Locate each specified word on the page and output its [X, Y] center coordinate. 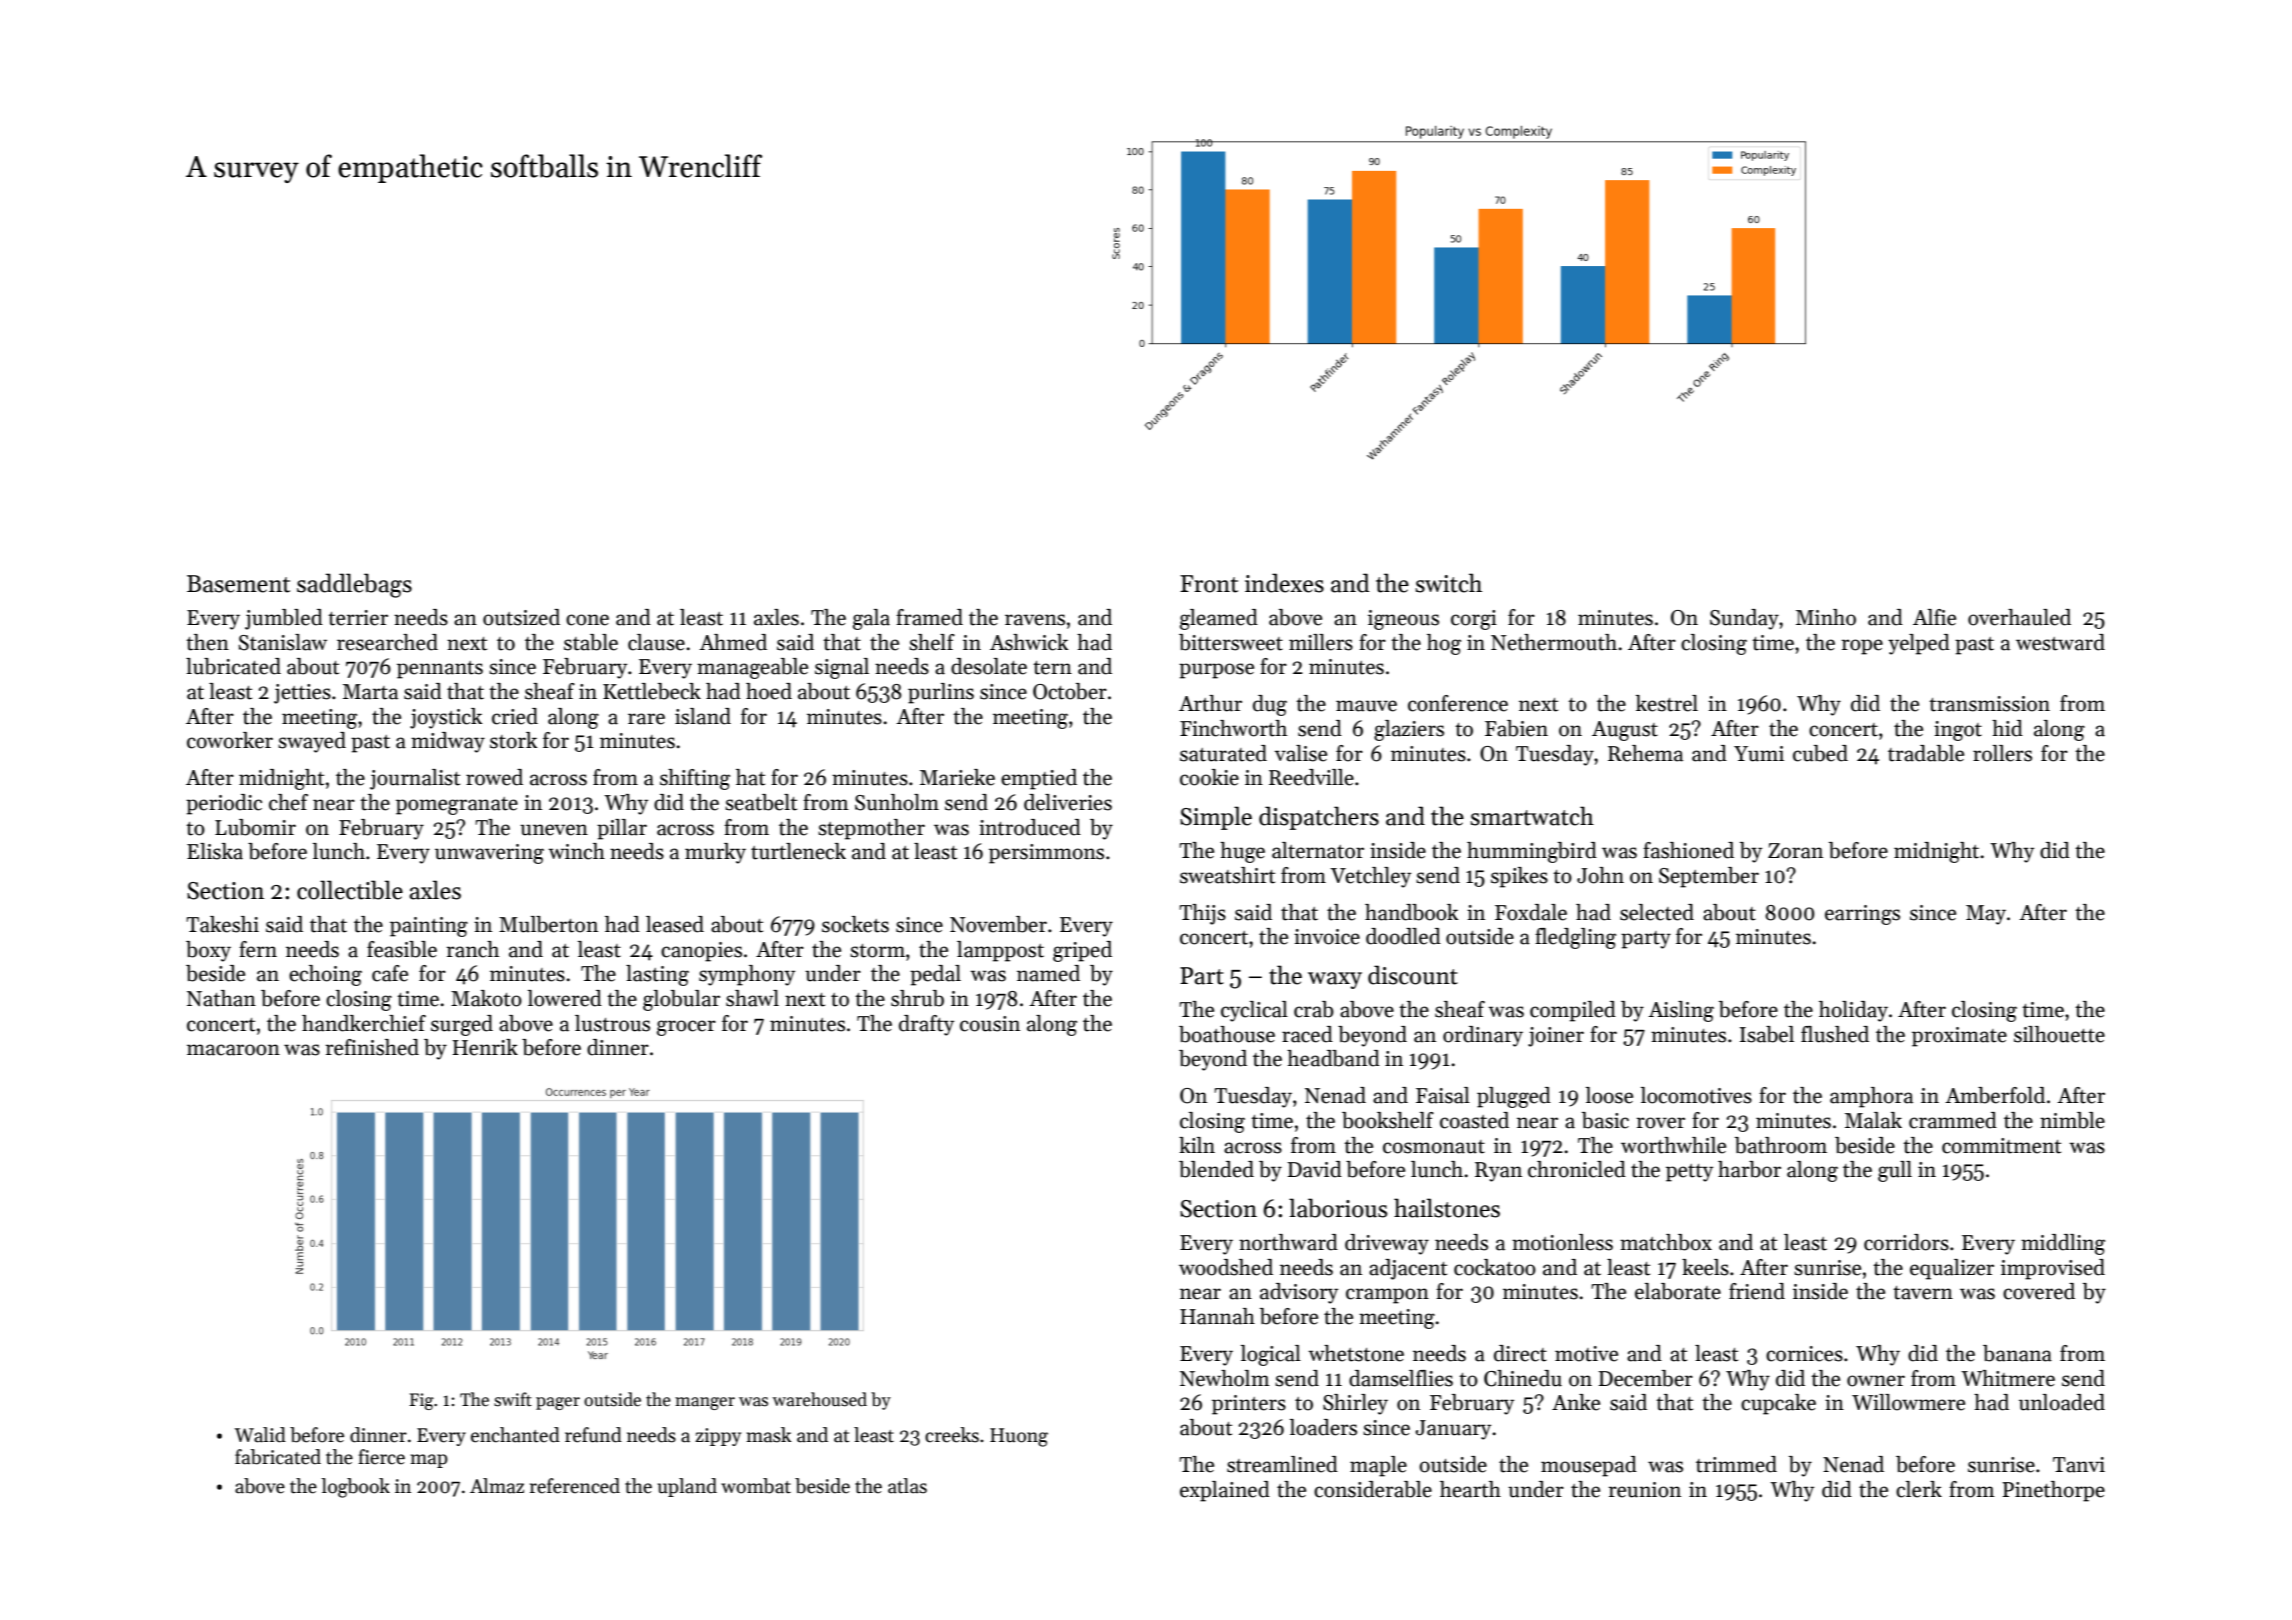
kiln [1197, 1145]
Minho [1826, 617]
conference [1458, 703]
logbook [355, 1488]
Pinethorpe [2053, 1491]
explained [1225, 1491]
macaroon [233, 1050]
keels [1705, 1267]
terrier [358, 618]
